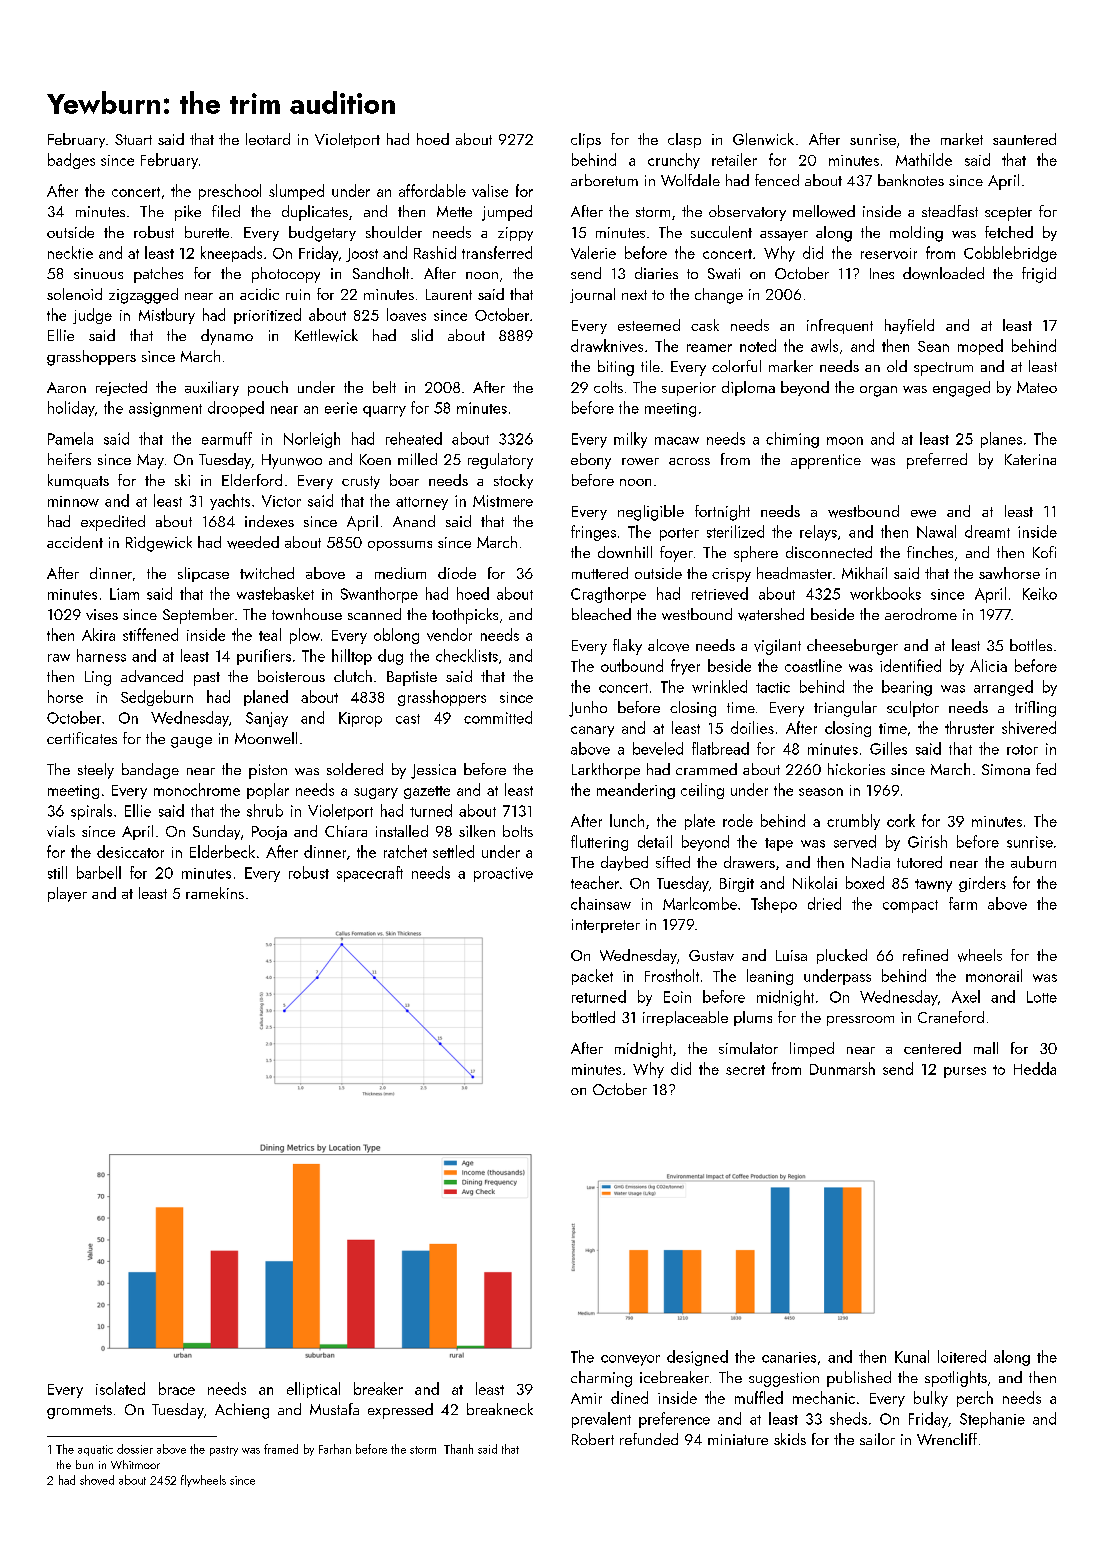 The image size is (1104, 1562). Describe the element at coordinates (1024, 139) in the page. I see `sauntered` at that location.
